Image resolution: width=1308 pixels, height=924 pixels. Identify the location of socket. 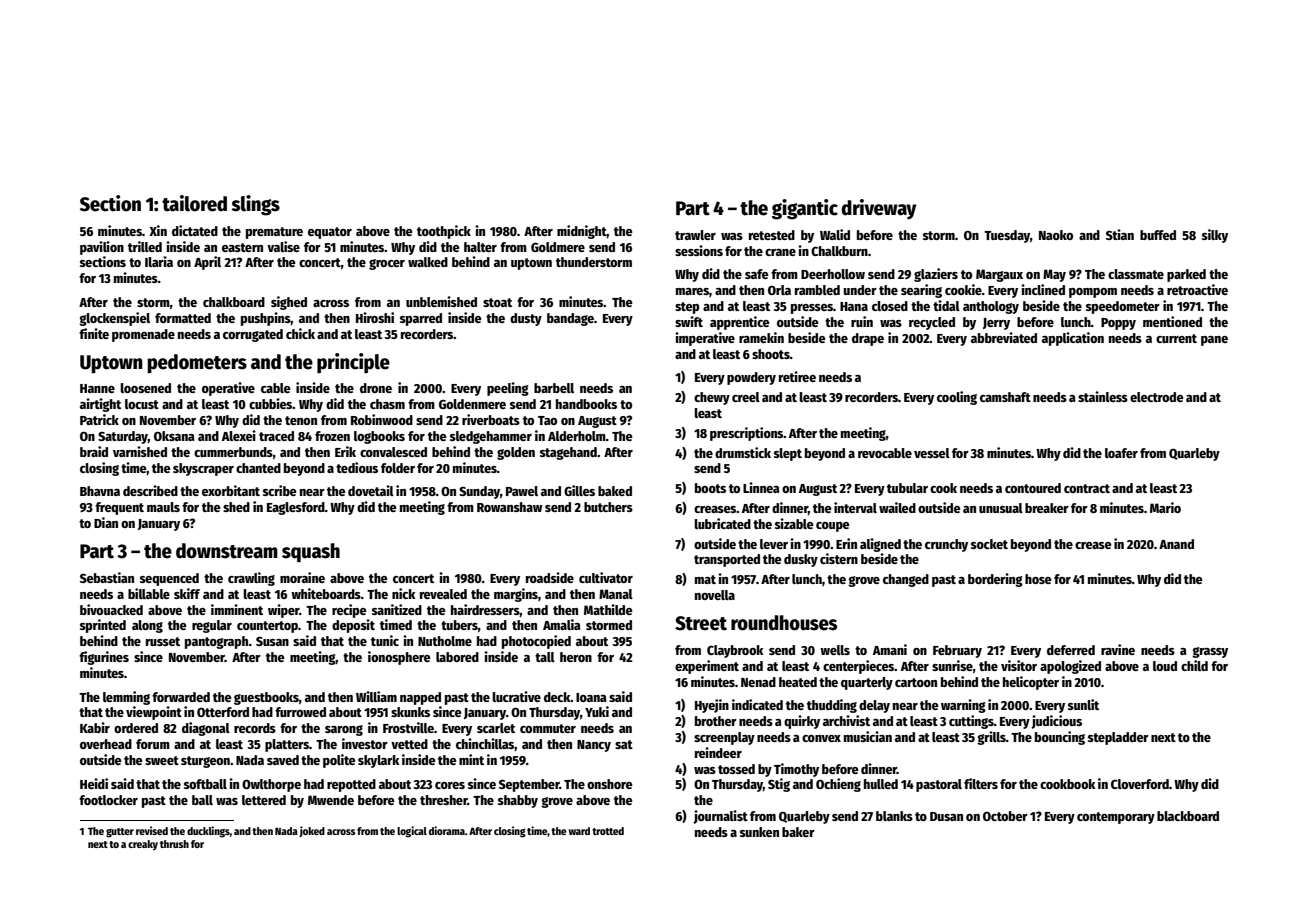
(989, 544).
